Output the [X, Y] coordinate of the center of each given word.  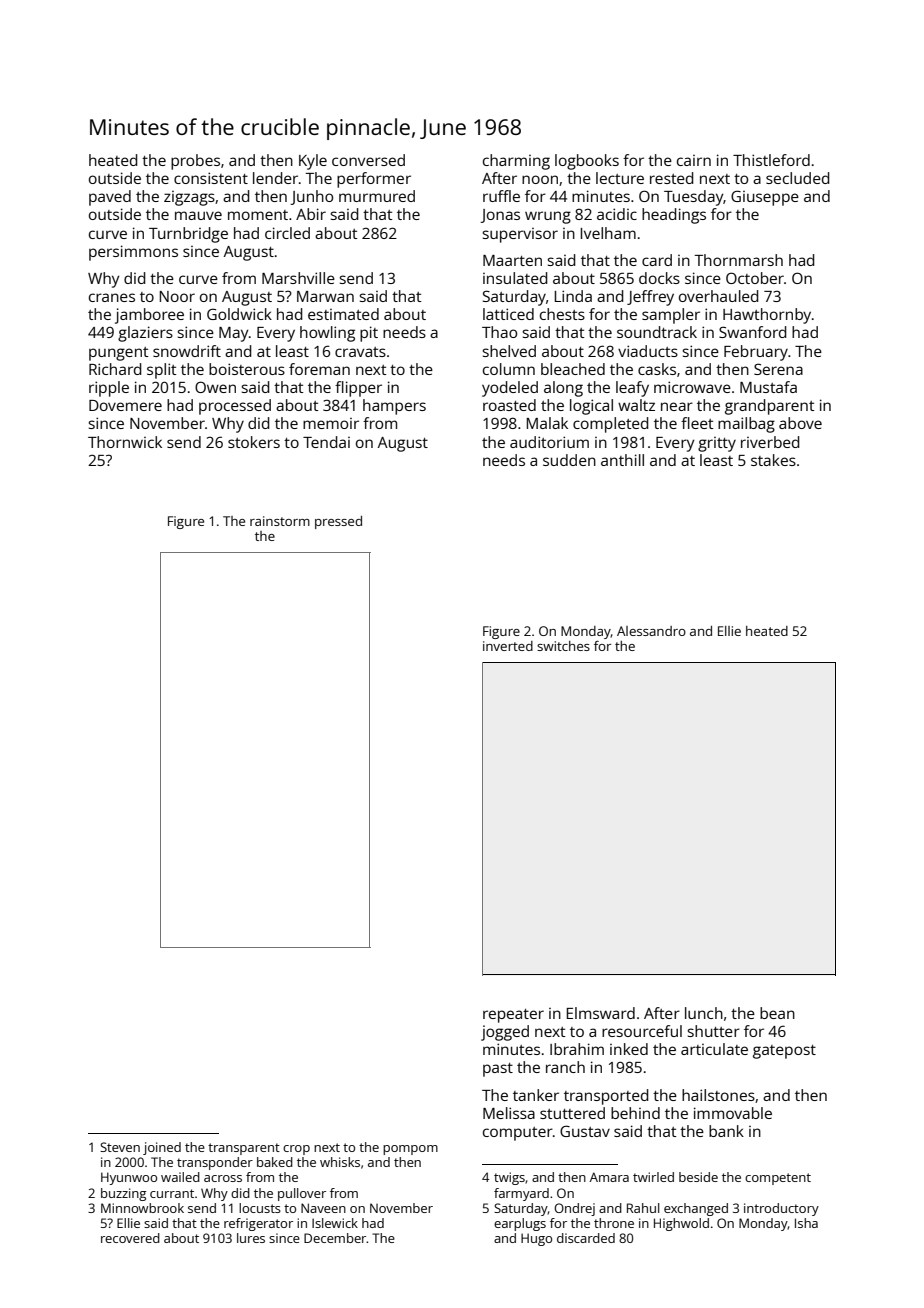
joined [162, 1148]
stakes [773, 460]
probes [195, 162]
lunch [704, 1013]
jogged [505, 1033]
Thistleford [771, 160]
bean [777, 1013]
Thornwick [125, 442]
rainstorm [280, 521]
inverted [508, 646]
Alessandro [651, 631]
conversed [368, 160]
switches [563, 646]
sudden [569, 460]
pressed [338, 522]
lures [251, 1238]
